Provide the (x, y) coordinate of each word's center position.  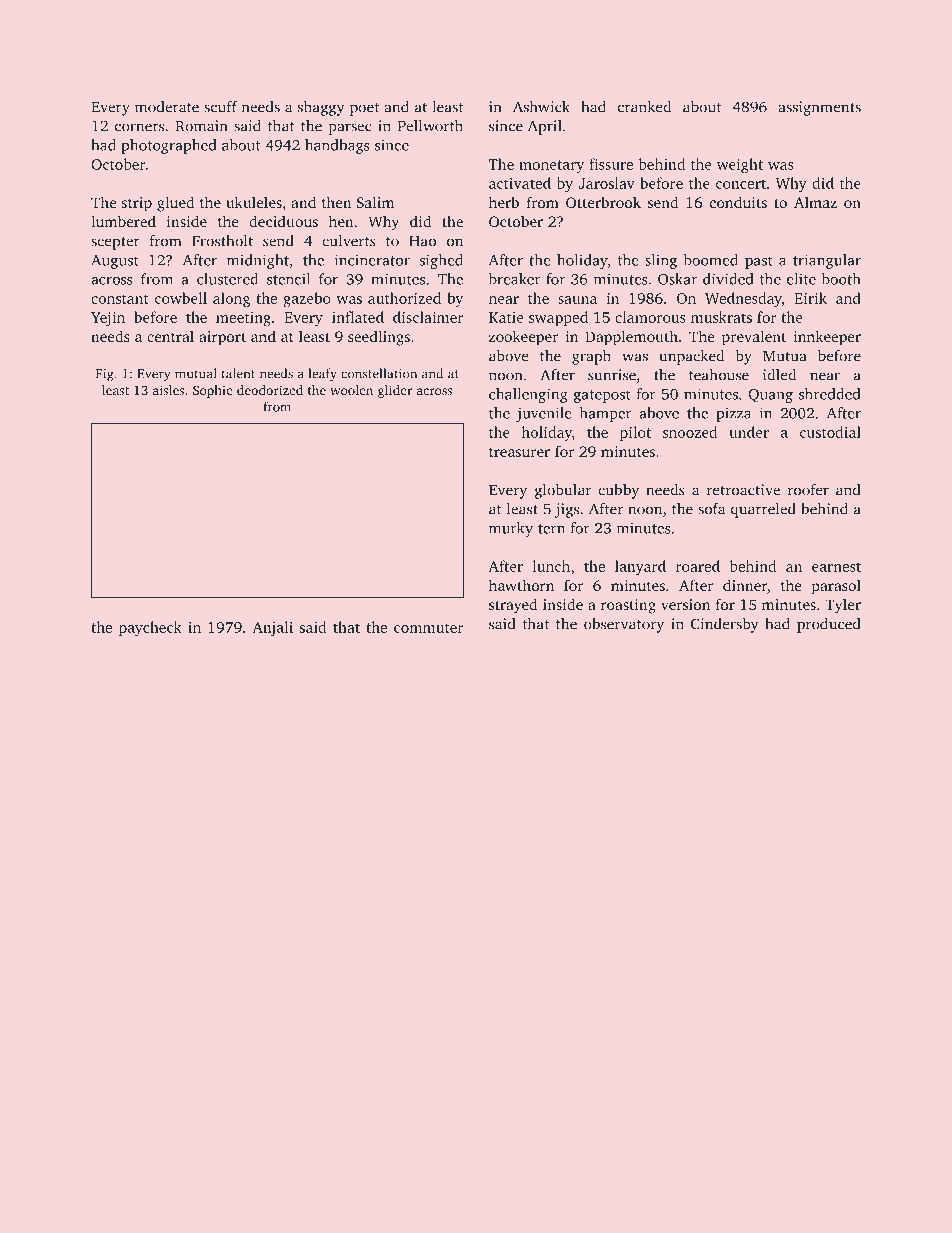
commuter (428, 628)
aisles (168, 390)
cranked (644, 107)
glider (395, 391)
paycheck (150, 629)
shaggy (321, 108)
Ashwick (541, 107)
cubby (618, 491)
